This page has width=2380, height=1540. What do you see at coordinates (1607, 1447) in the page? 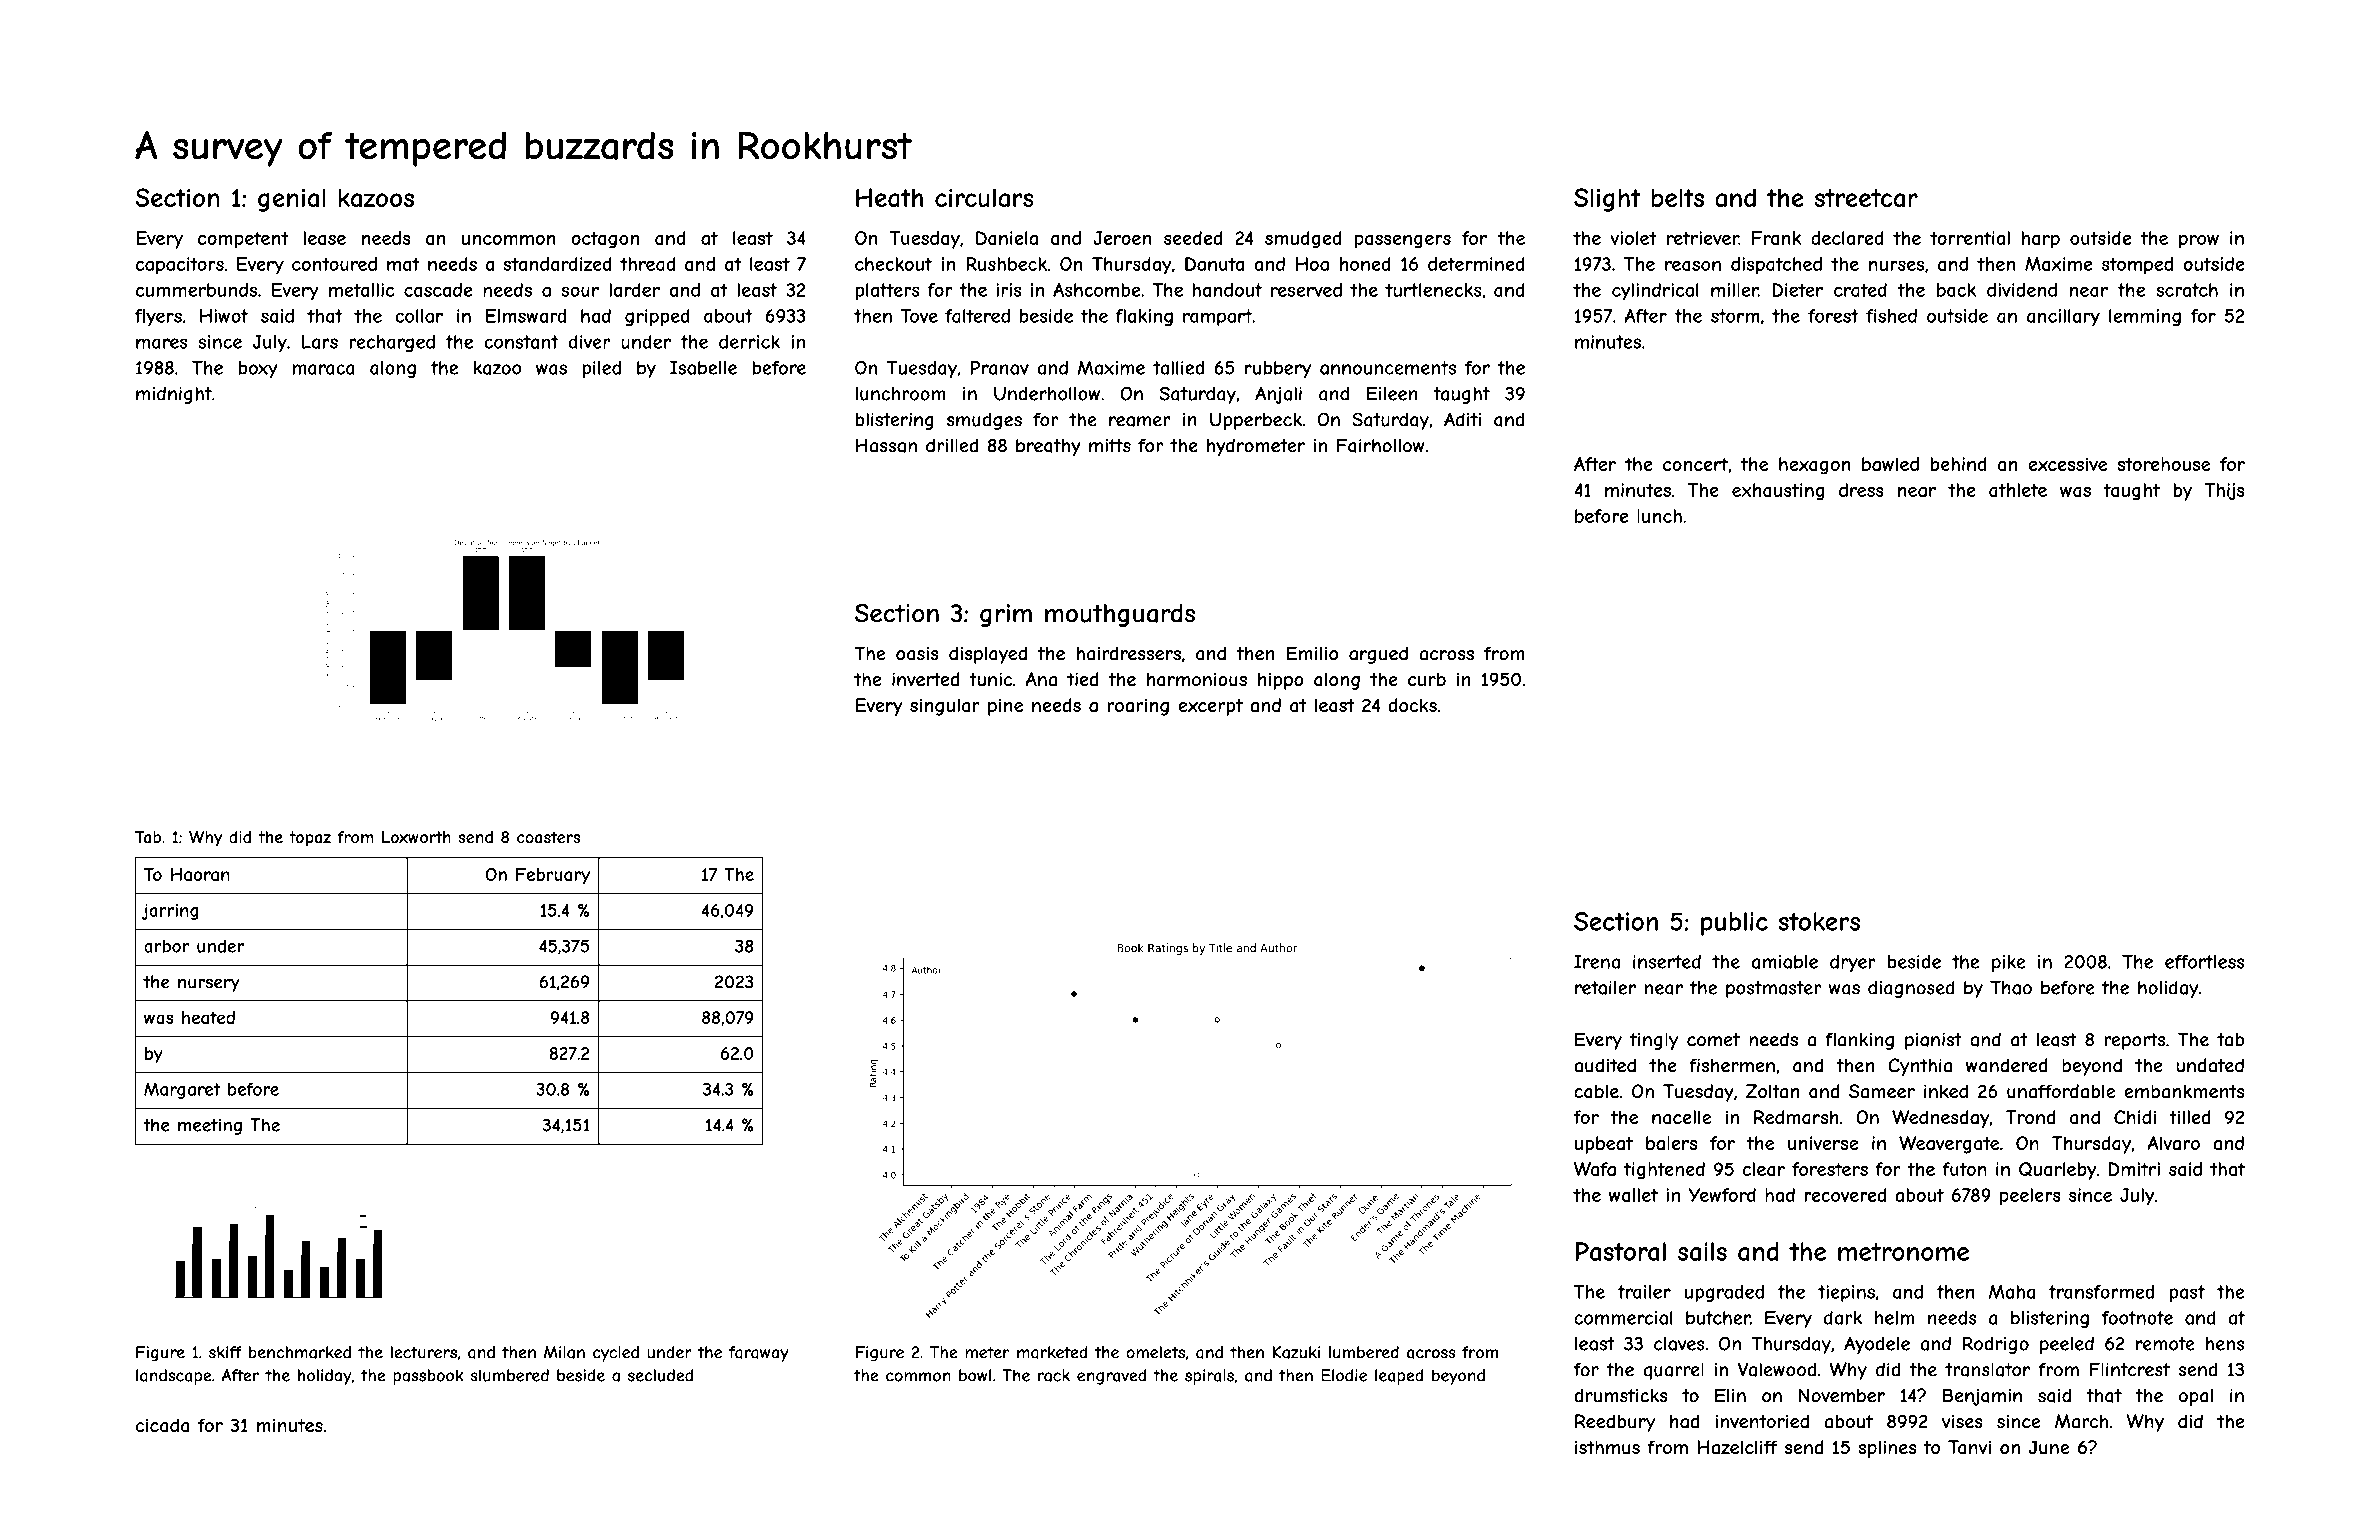
I see `isthmus` at bounding box center [1607, 1447].
